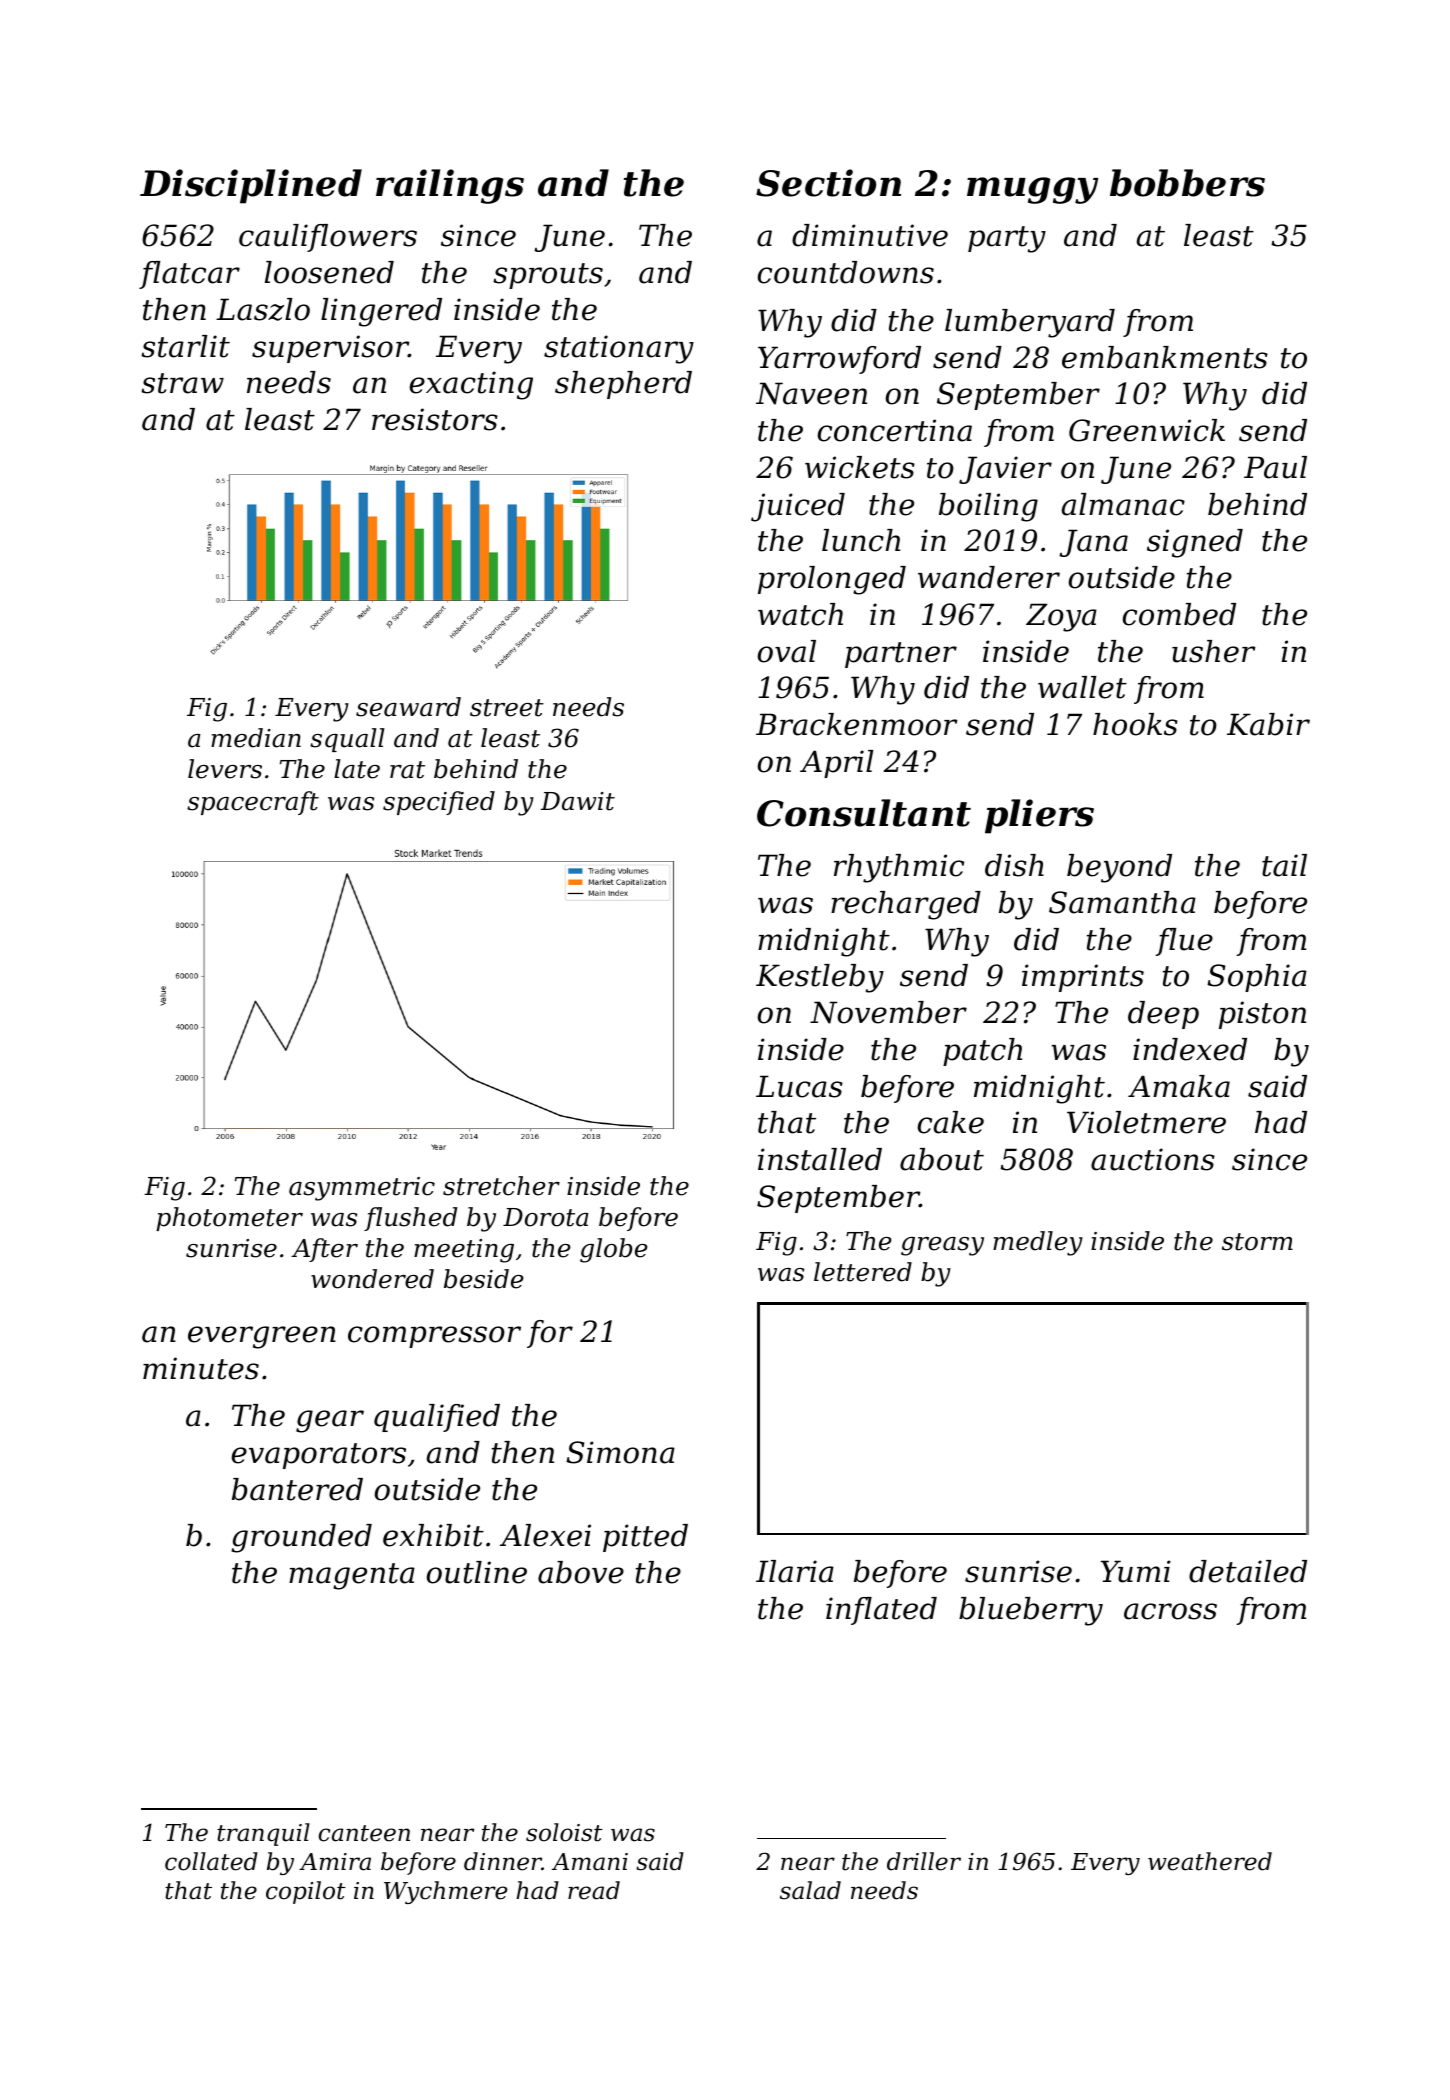  Describe the element at coordinates (1187, 183) in the screenshot. I see `bobbers` at that location.
